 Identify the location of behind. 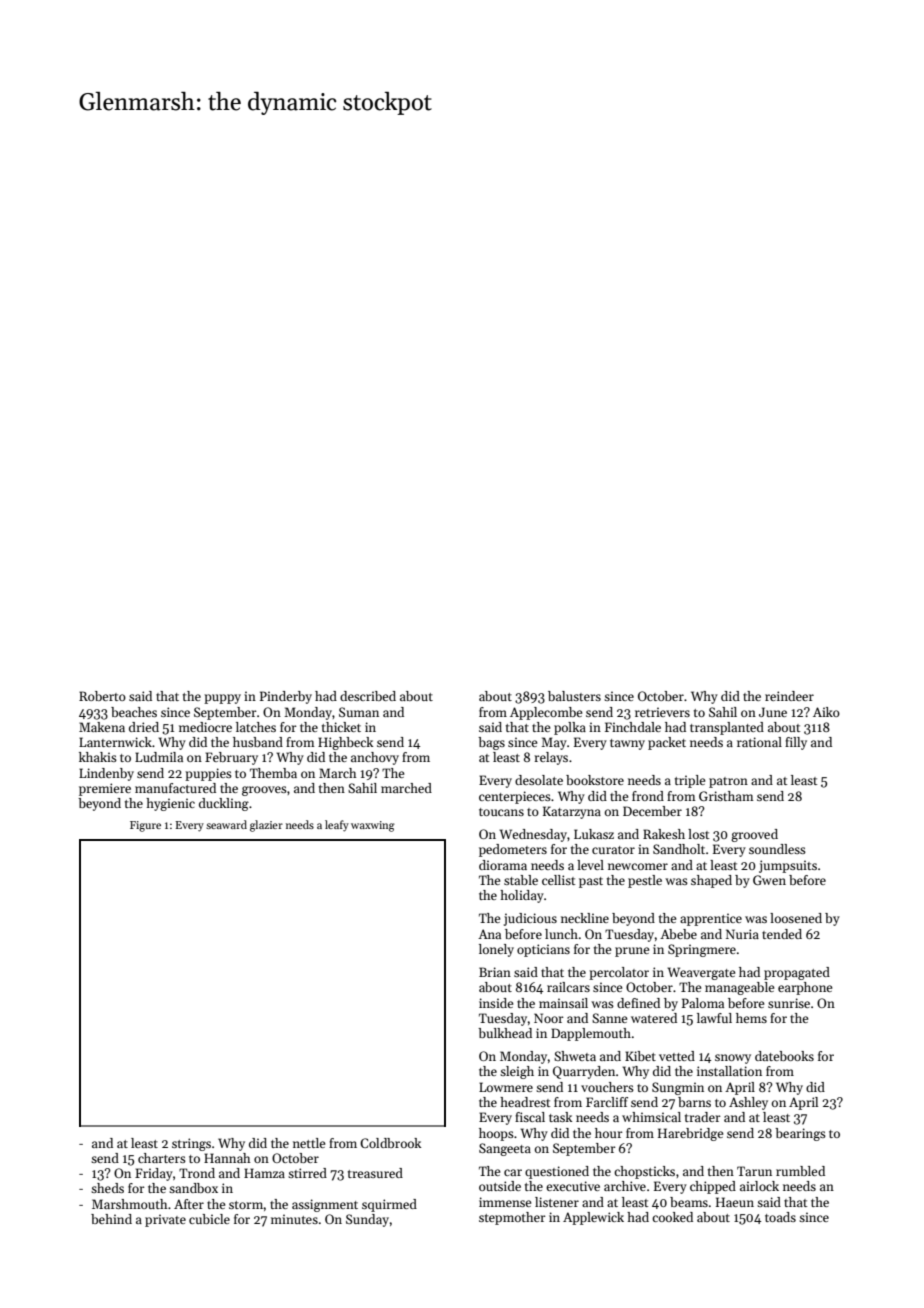
(111, 1219).
